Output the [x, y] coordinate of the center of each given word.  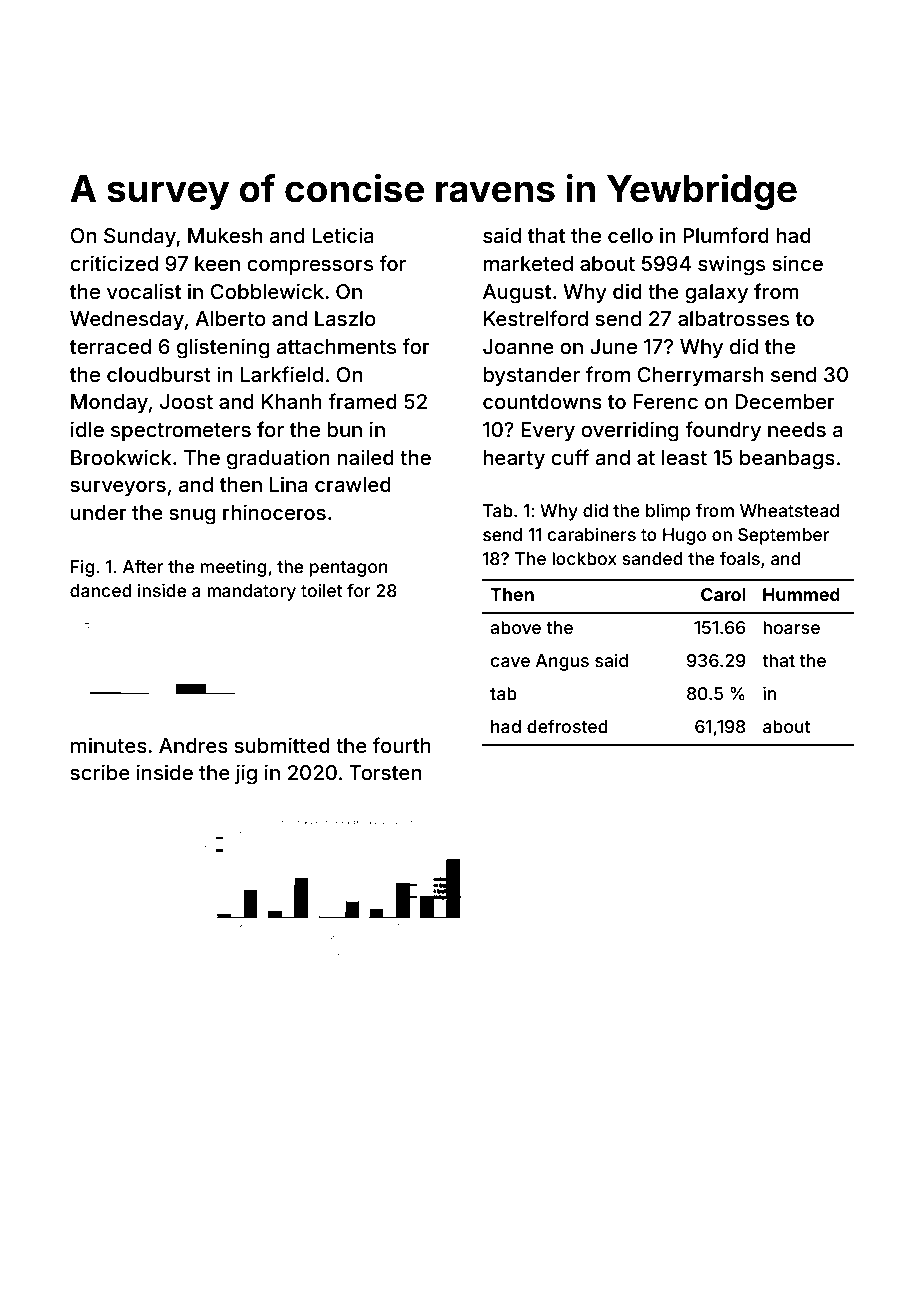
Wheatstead [789, 510]
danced [101, 590]
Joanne [518, 346]
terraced [110, 346]
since [797, 263]
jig [246, 774]
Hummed [801, 594]
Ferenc [665, 401]
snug [192, 516]
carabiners [592, 534]
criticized [114, 263]
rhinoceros [274, 512]
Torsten [385, 772]
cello [630, 235]
